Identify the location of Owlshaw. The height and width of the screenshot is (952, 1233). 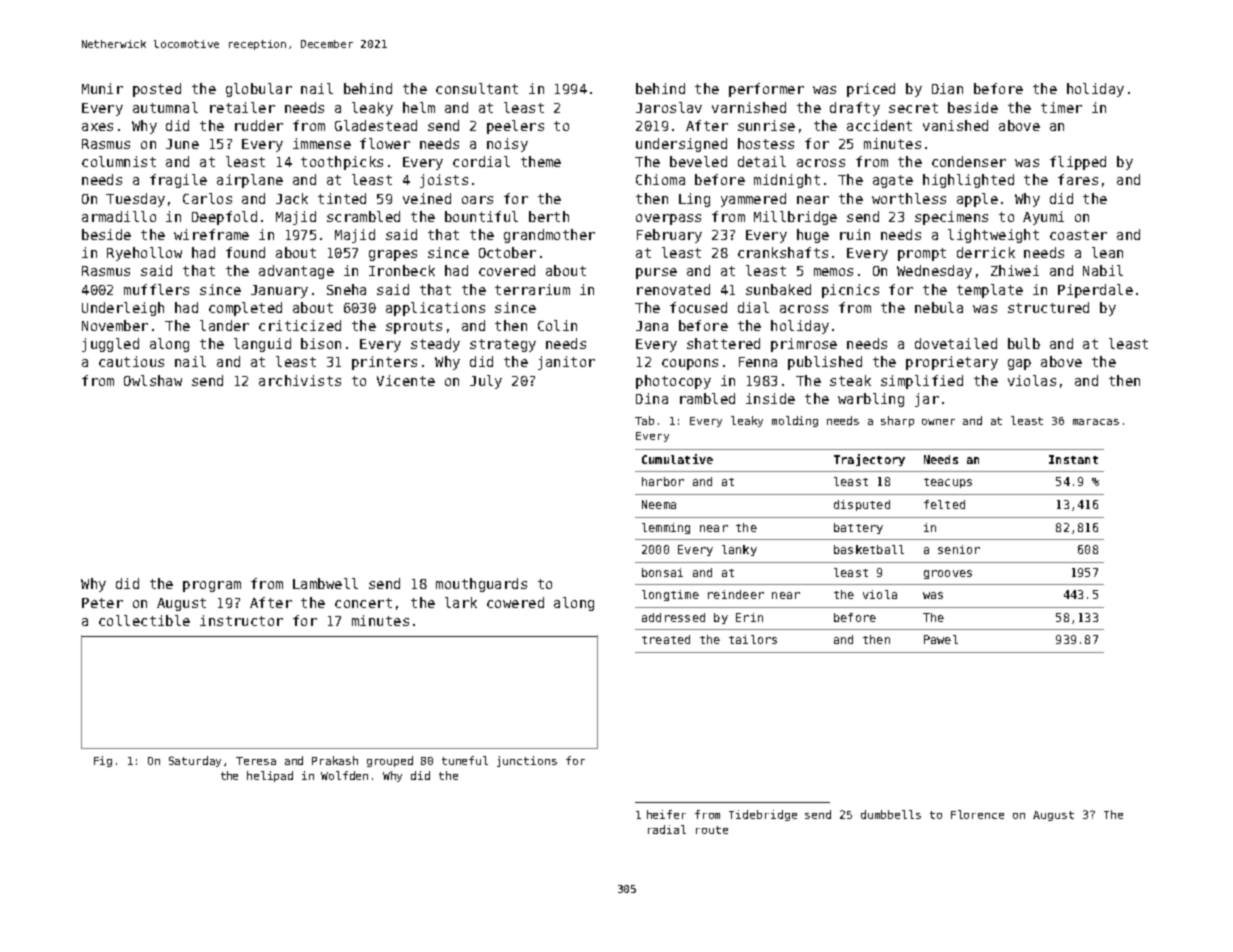
(153, 380).
